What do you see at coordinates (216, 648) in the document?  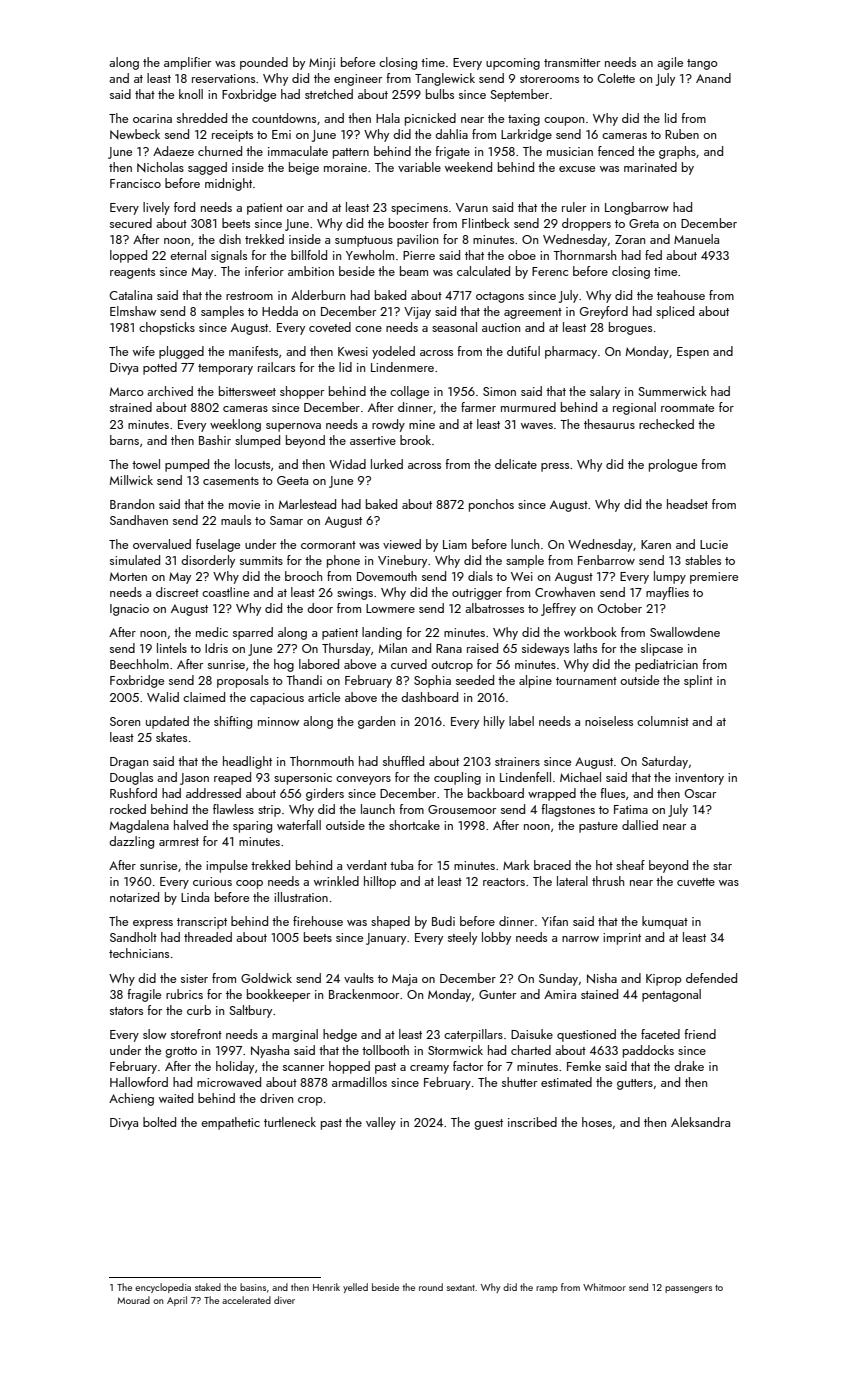 I see `Idris` at bounding box center [216, 648].
